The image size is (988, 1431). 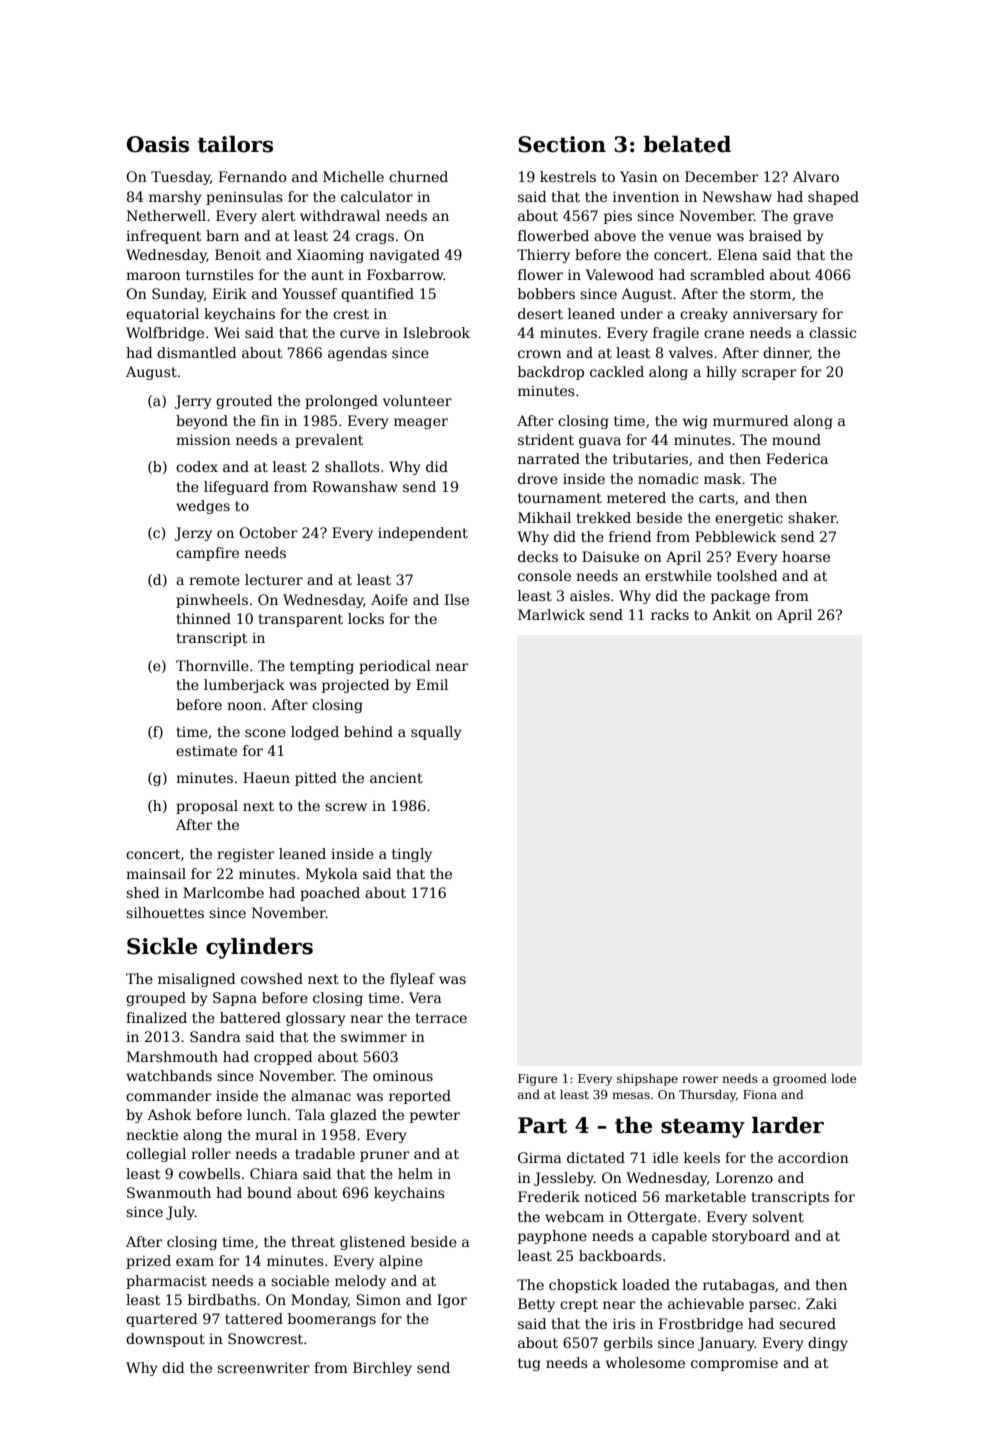 I want to click on Emil, so click(x=432, y=684).
